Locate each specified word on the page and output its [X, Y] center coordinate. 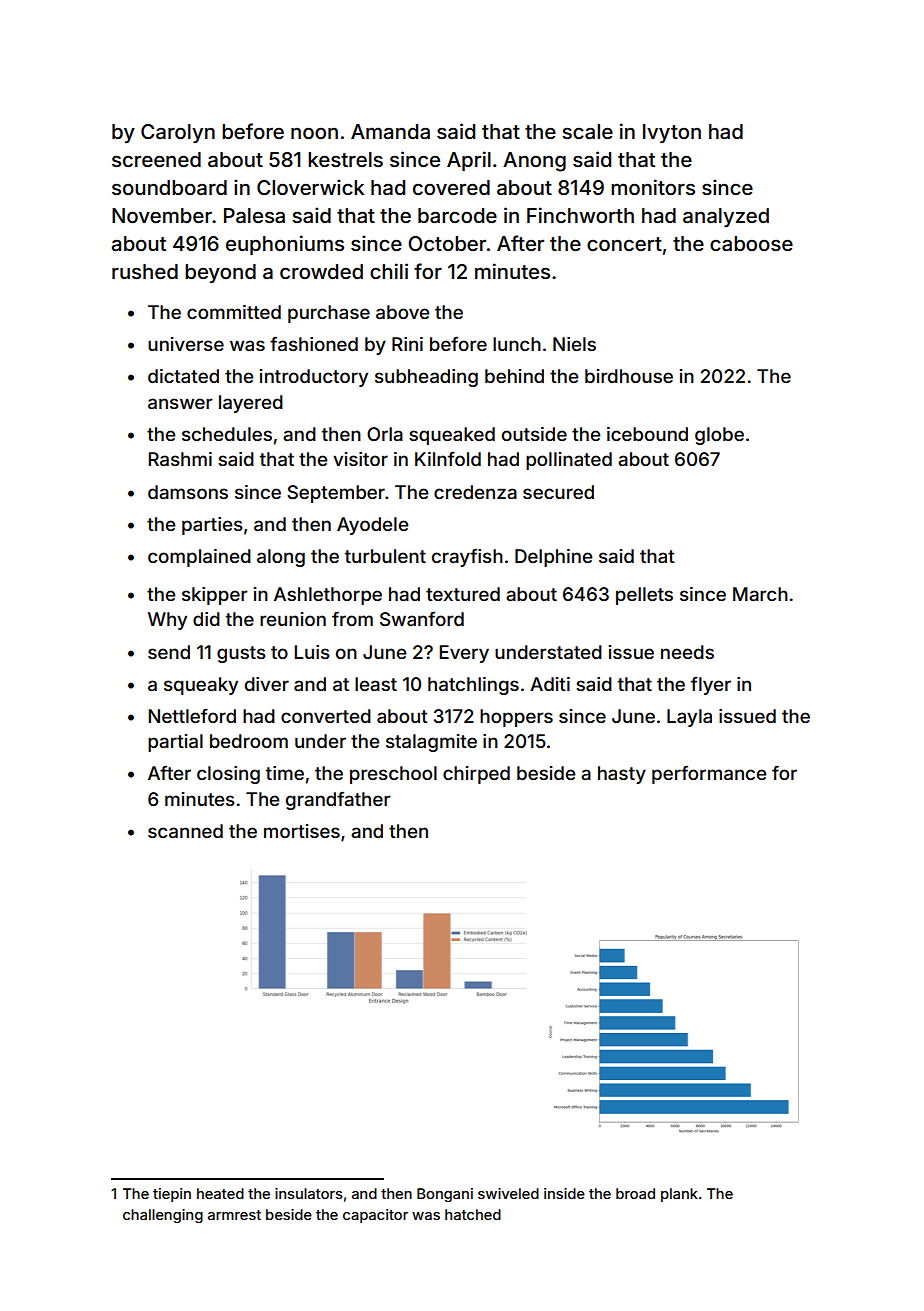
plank [679, 1195]
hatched [473, 1214]
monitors [653, 187]
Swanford [422, 618]
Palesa [254, 215]
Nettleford [192, 715]
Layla [689, 718]
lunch [517, 344]
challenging [163, 1216]
